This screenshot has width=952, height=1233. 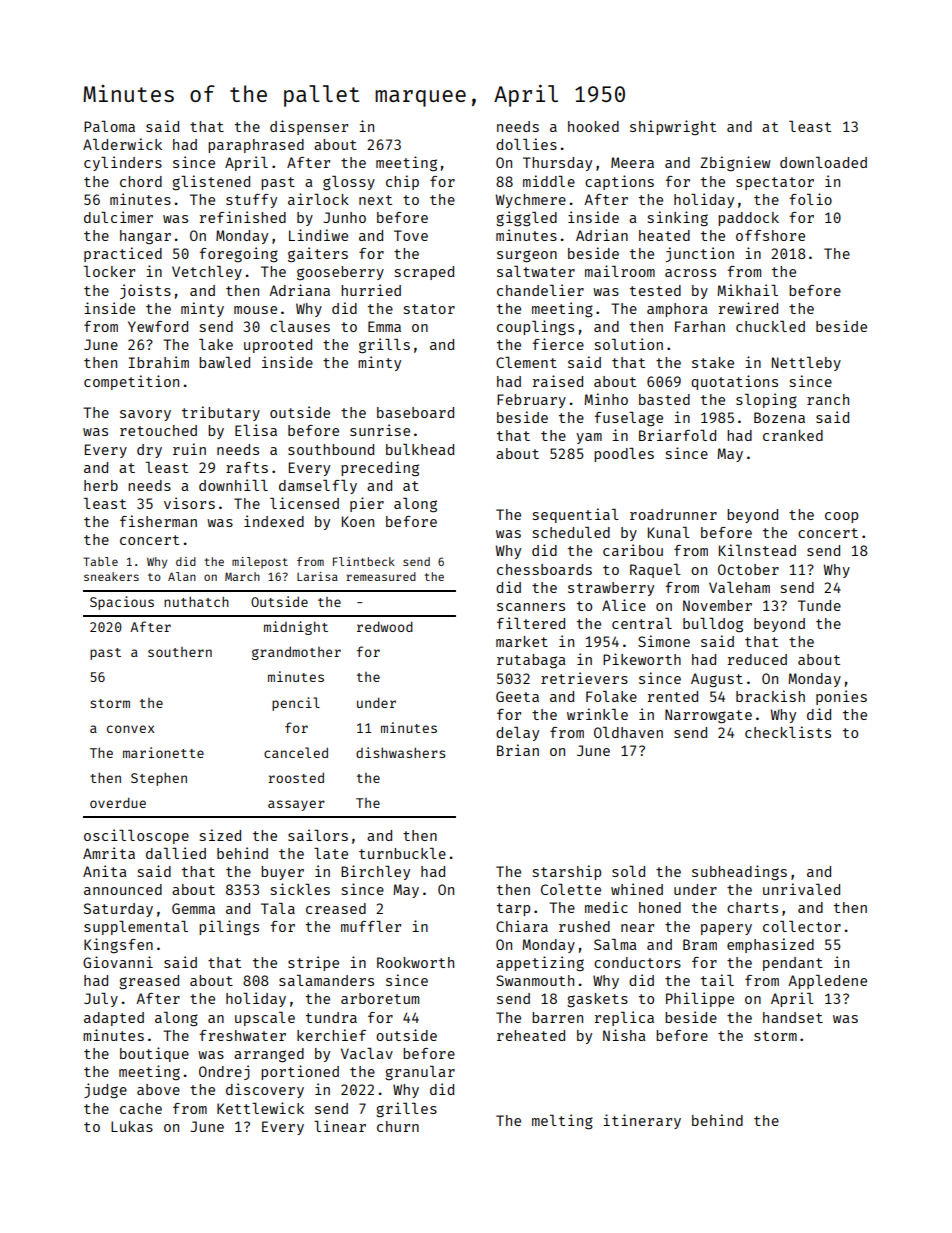 What do you see at coordinates (793, 435) in the screenshot?
I see `cranked` at bounding box center [793, 435].
